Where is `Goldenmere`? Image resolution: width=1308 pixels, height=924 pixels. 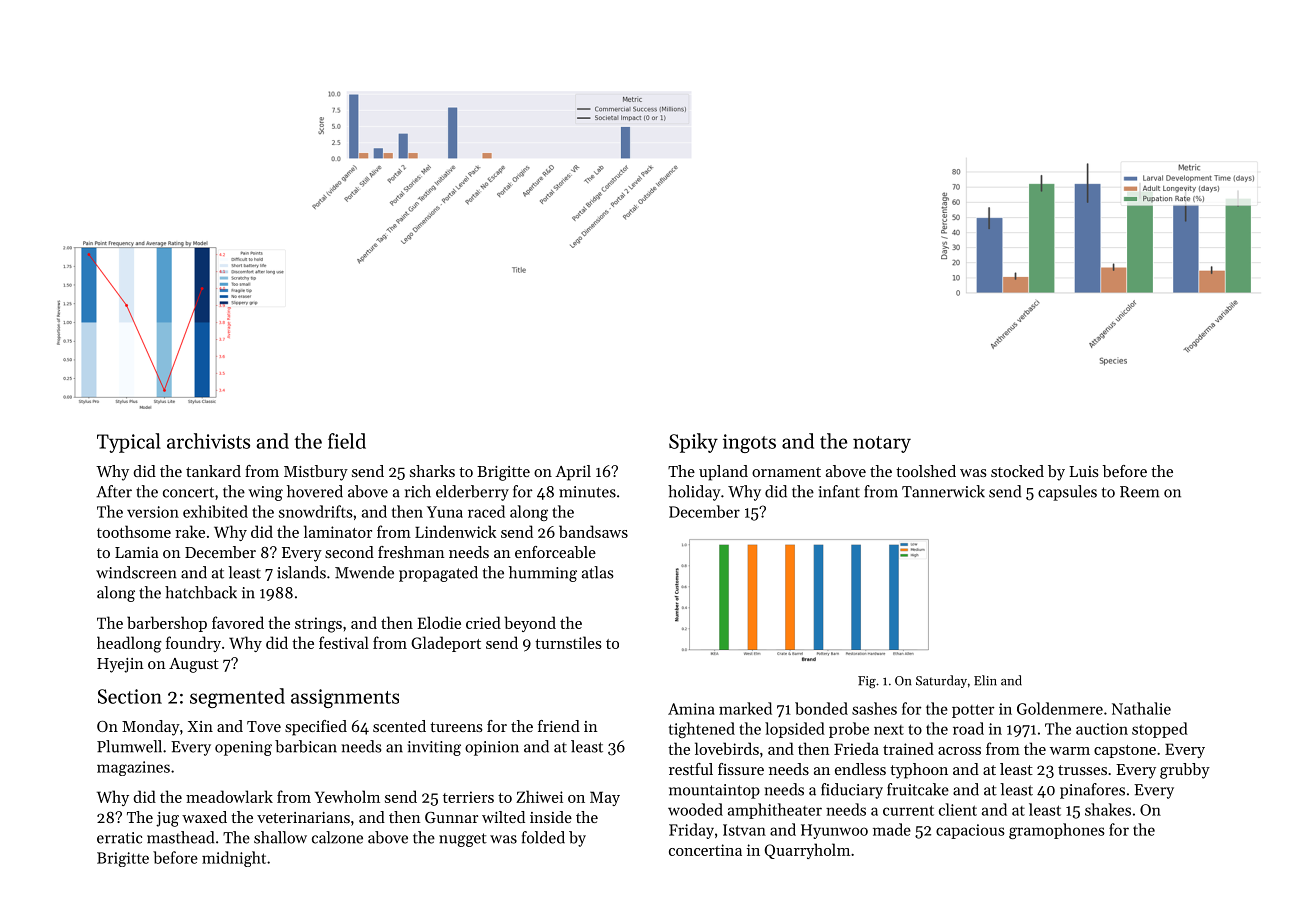
Goldenmere is located at coordinates (1060, 708).
